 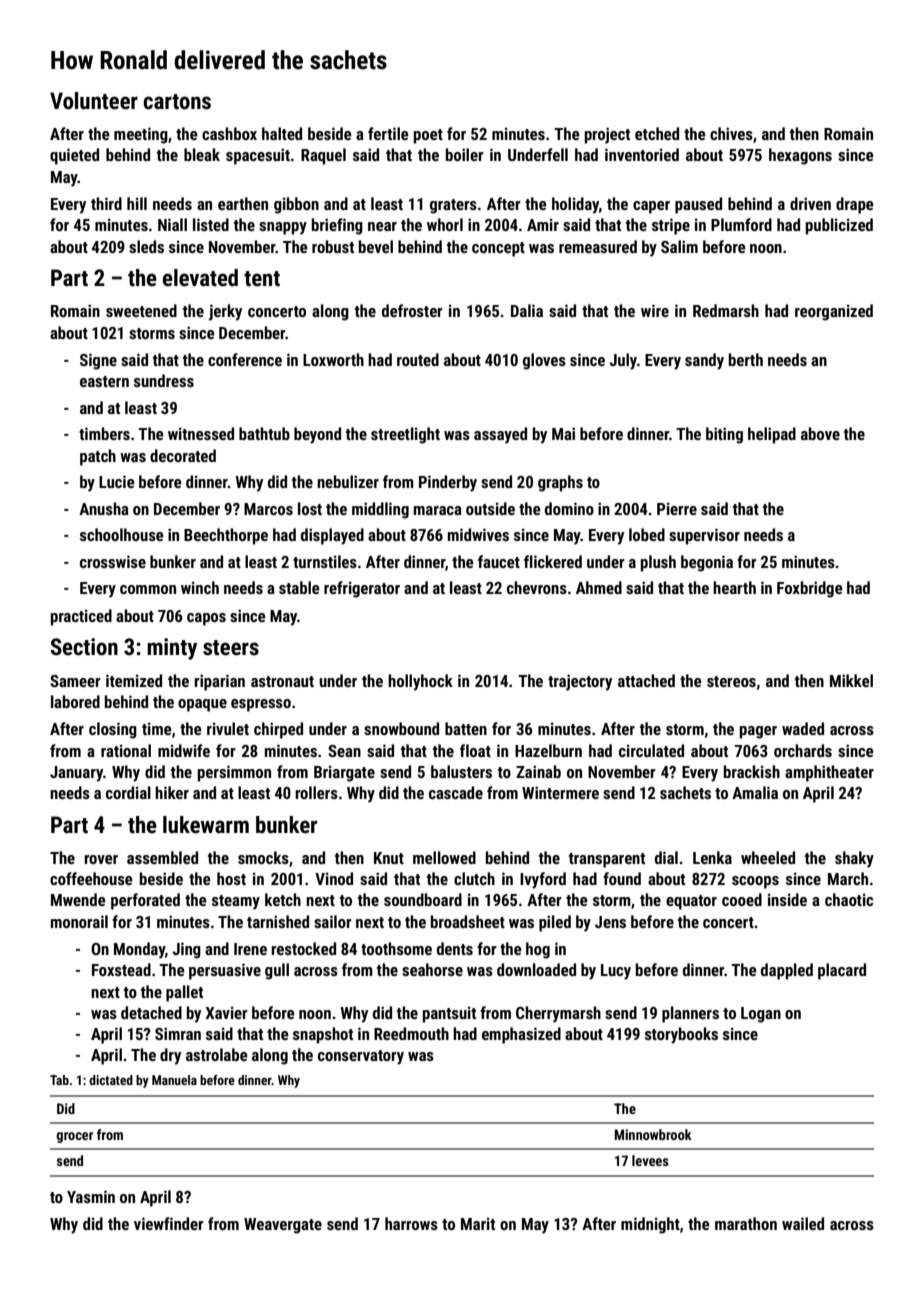 What do you see at coordinates (405, 435) in the screenshot?
I see `streetlight` at bounding box center [405, 435].
